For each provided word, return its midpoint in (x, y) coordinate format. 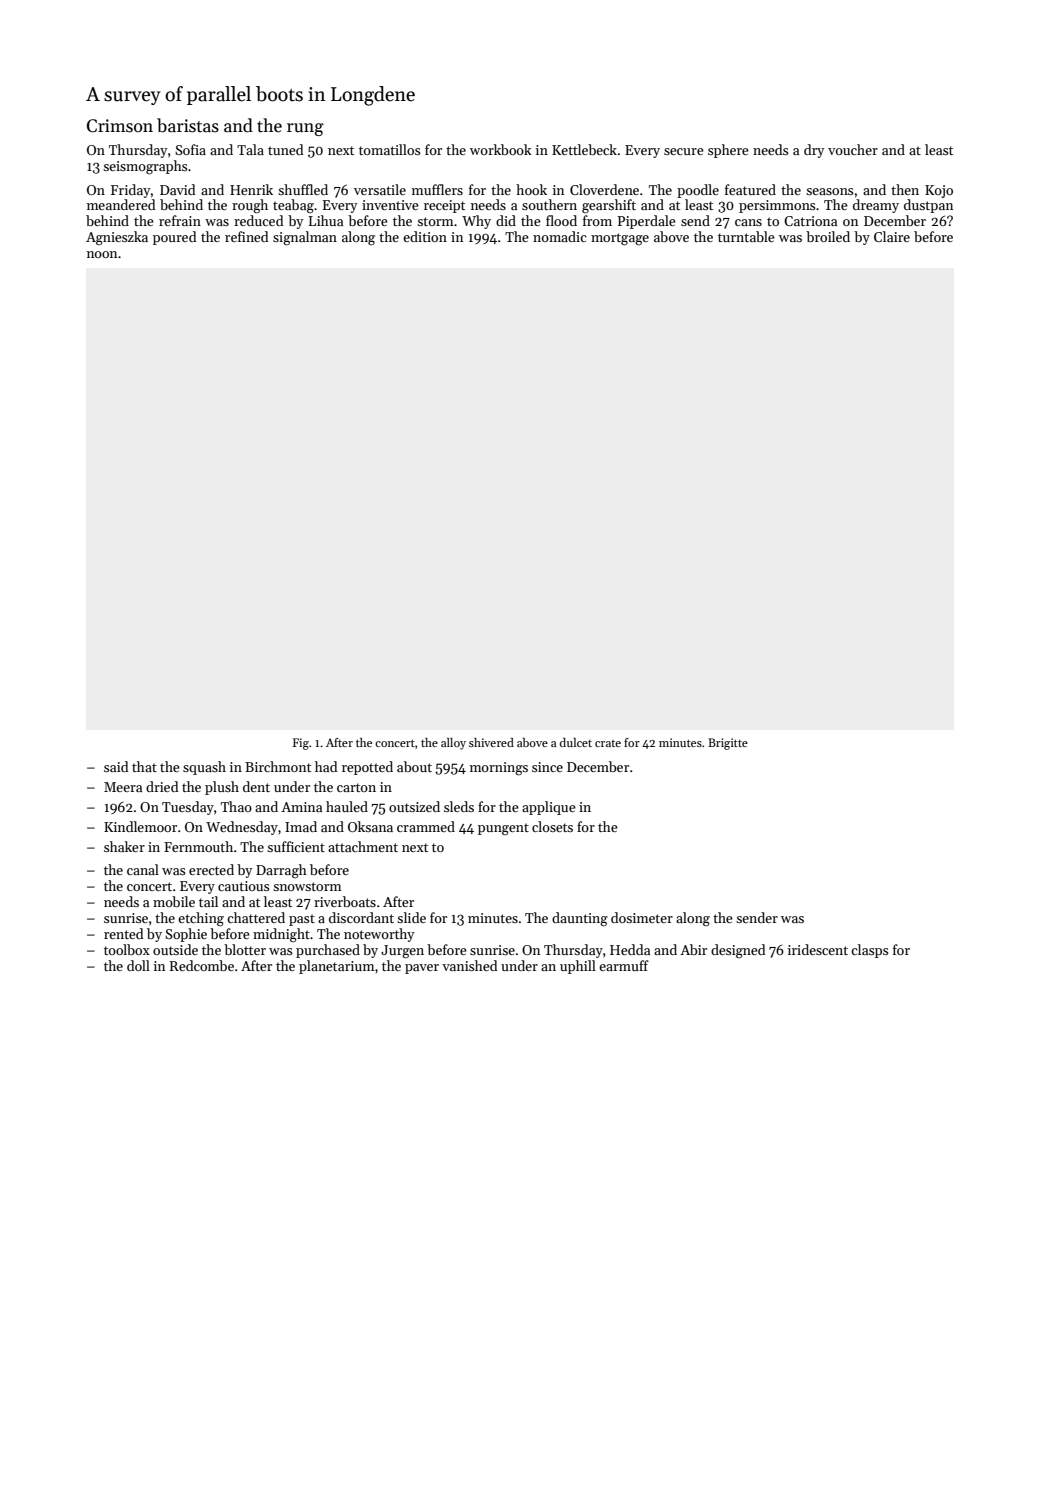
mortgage (620, 239)
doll (138, 965)
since (547, 767)
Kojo (939, 191)
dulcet (576, 742)
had (326, 766)
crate (608, 743)
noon (102, 254)
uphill (578, 967)
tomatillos (389, 149)
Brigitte (728, 744)
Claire (892, 236)
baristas (188, 125)
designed (738, 951)
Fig (301, 744)
